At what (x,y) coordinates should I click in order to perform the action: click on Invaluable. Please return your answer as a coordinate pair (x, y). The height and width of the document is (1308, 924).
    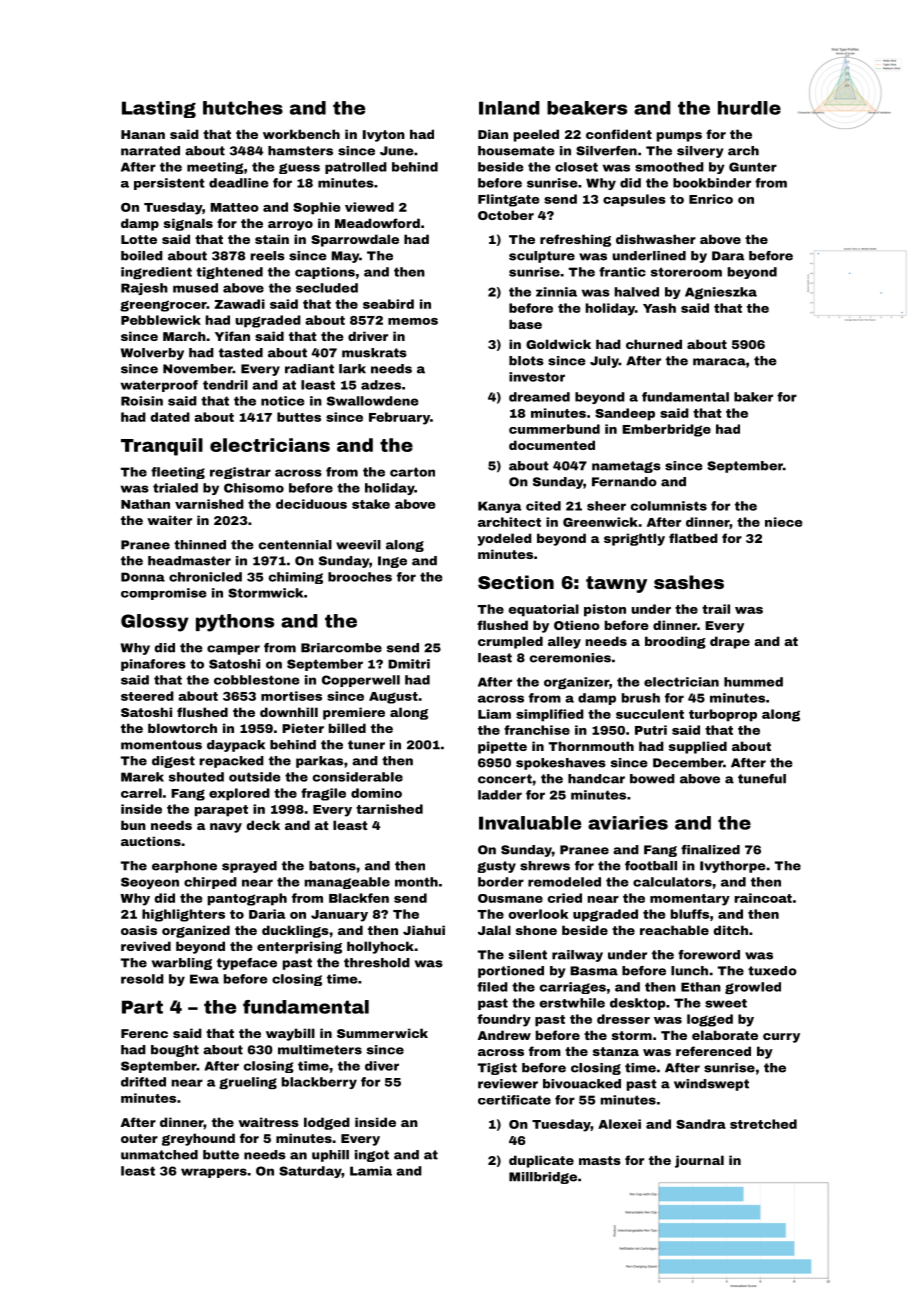
    Looking at the image, I should click on (530, 823).
